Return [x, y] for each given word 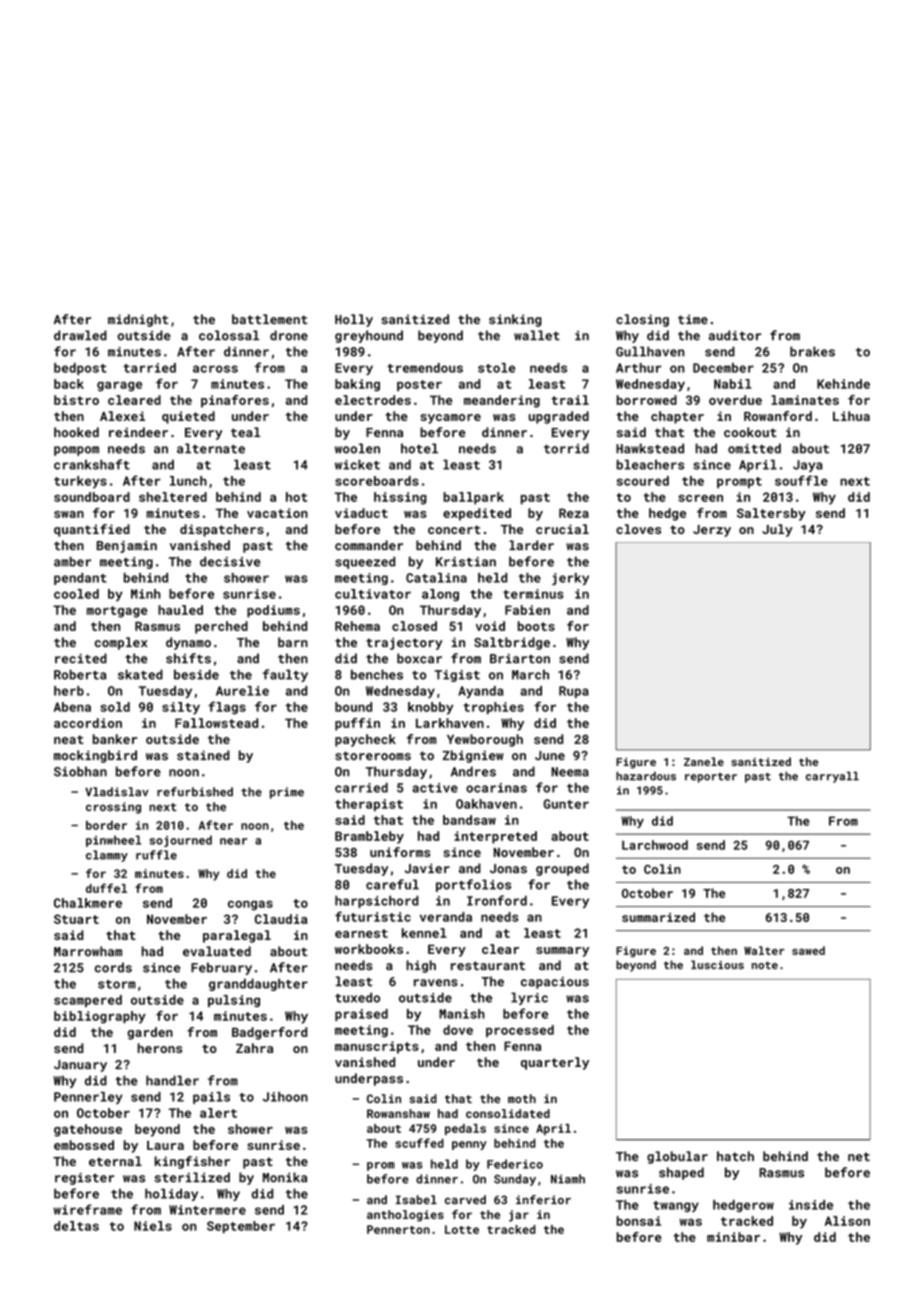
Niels [153, 1226]
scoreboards [377, 481]
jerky [570, 579]
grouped [562, 869]
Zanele [704, 761]
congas [250, 905]
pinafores [235, 401]
